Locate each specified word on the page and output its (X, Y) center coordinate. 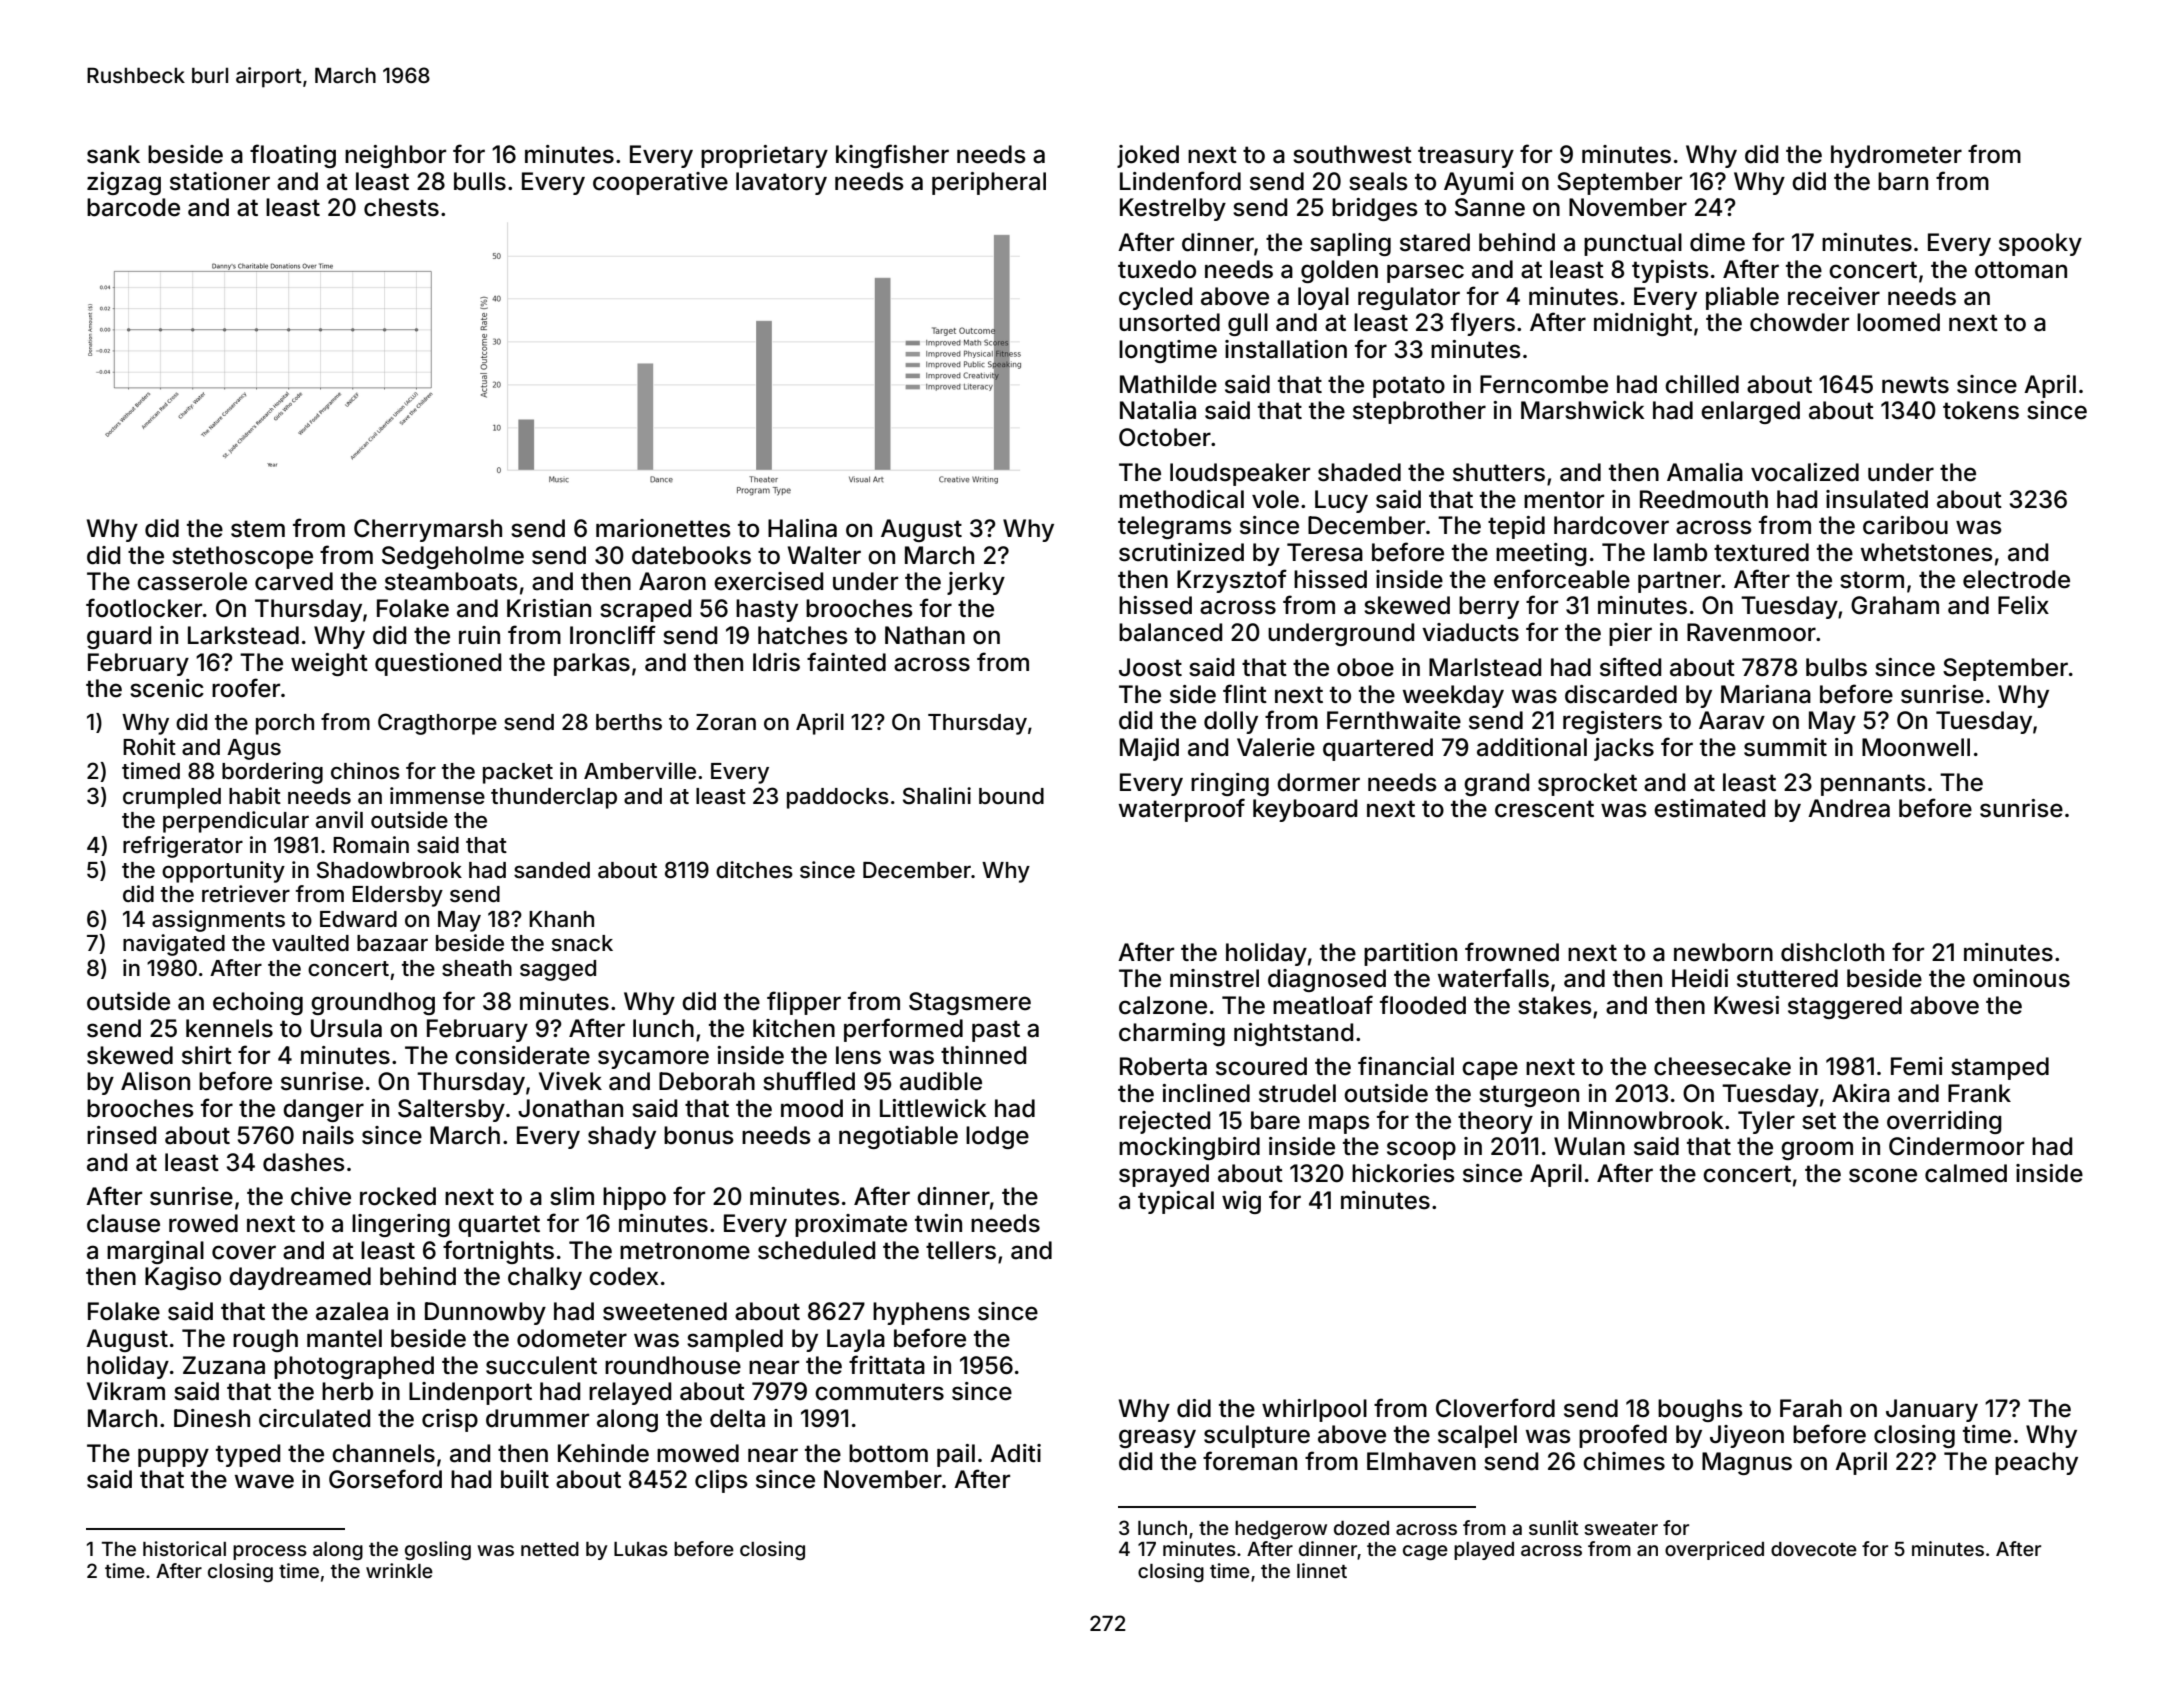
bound (1011, 796)
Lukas (641, 1549)
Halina (802, 528)
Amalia (1705, 472)
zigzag (124, 183)
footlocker (144, 608)
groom (1817, 1150)
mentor (1564, 500)
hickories (1403, 1173)
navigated (174, 945)
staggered (1845, 1007)
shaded (1359, 472)
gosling (438, 1550)
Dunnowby (485, 1313)
